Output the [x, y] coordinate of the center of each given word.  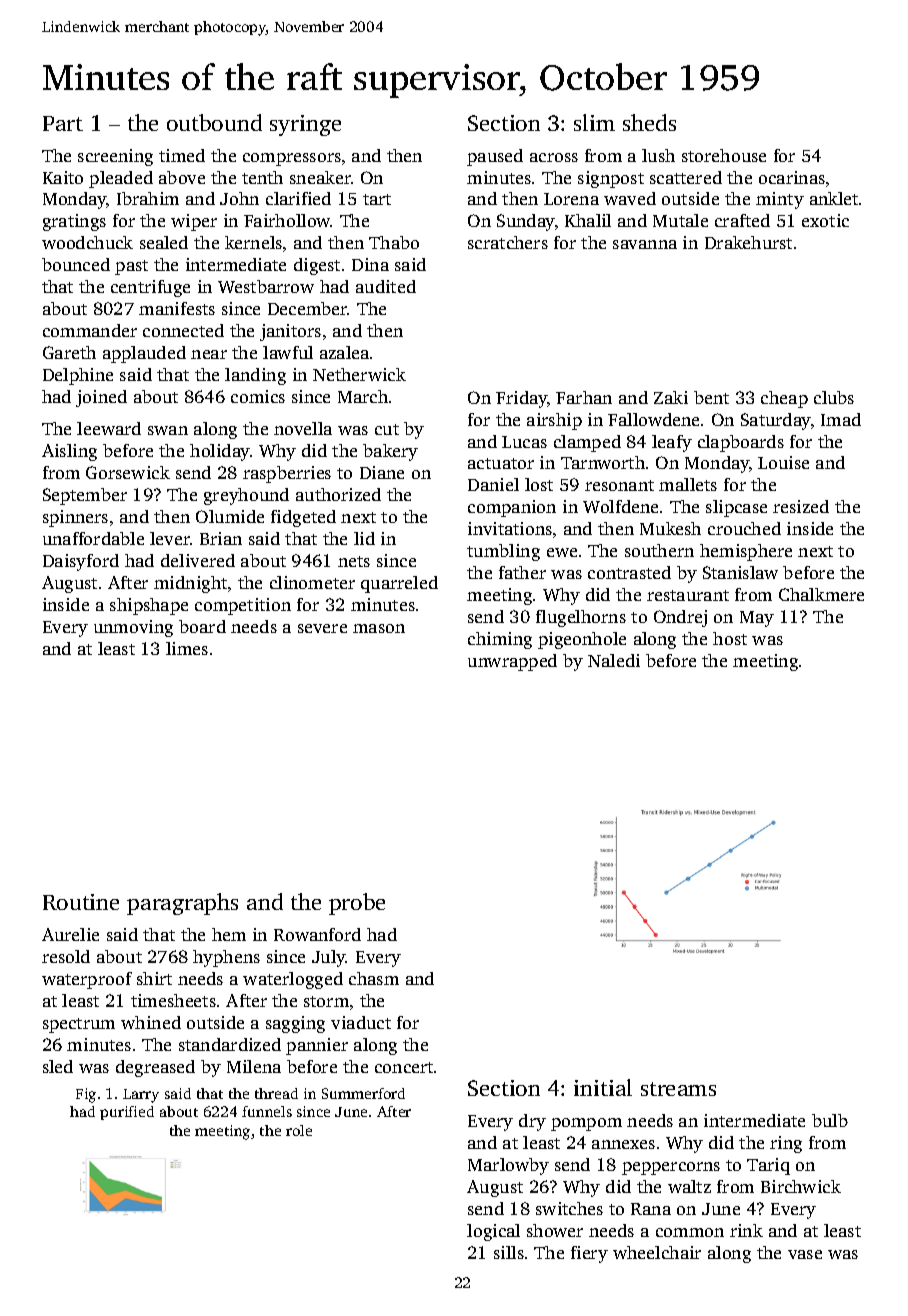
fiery [589, 1254]
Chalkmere [821, 594]
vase [805, 1254]
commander [90, 330]
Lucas [524, 442]
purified [127, 1113]
